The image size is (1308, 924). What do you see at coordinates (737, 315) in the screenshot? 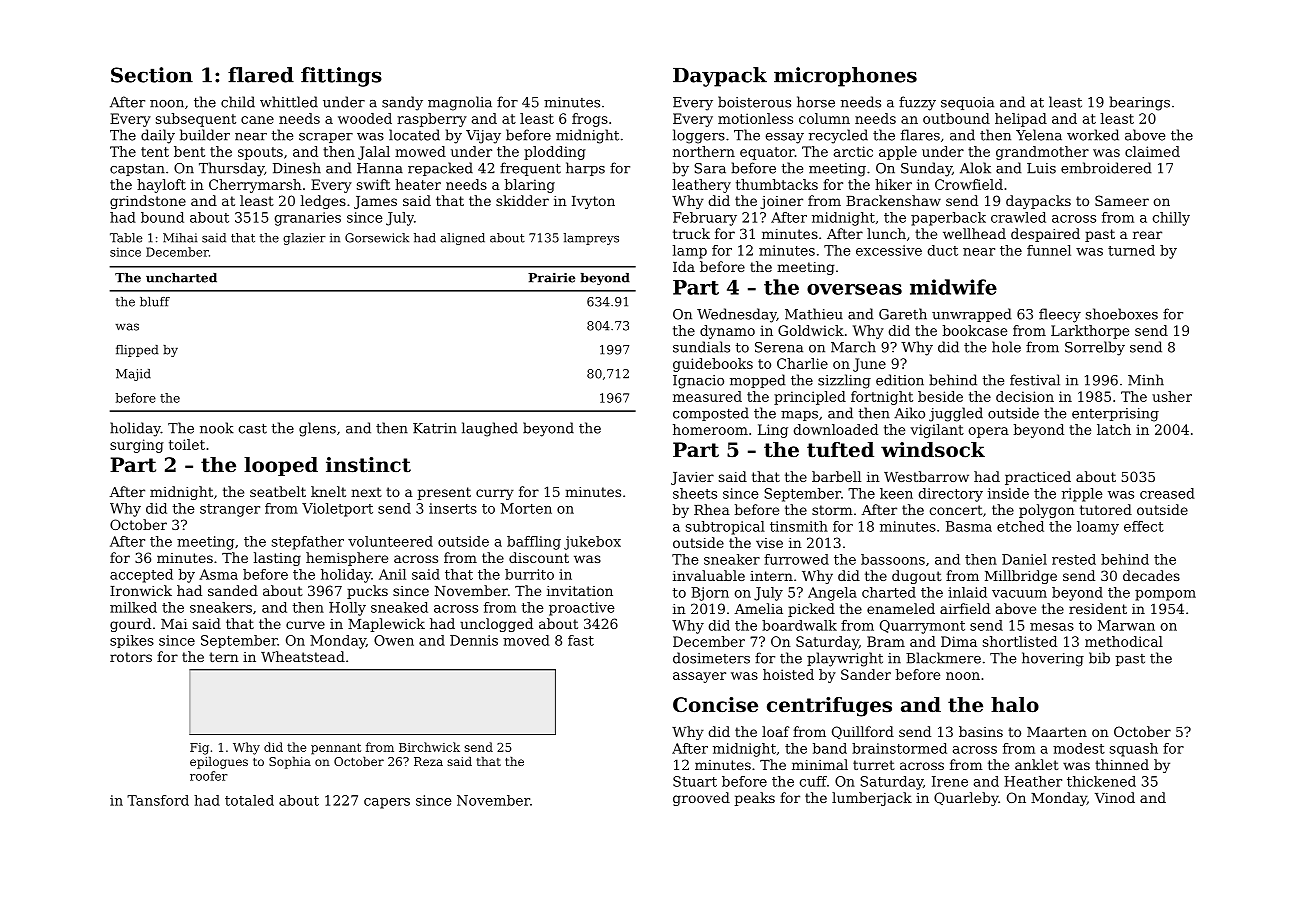
I see `Wednesday` at bounding box center [737, 315].
